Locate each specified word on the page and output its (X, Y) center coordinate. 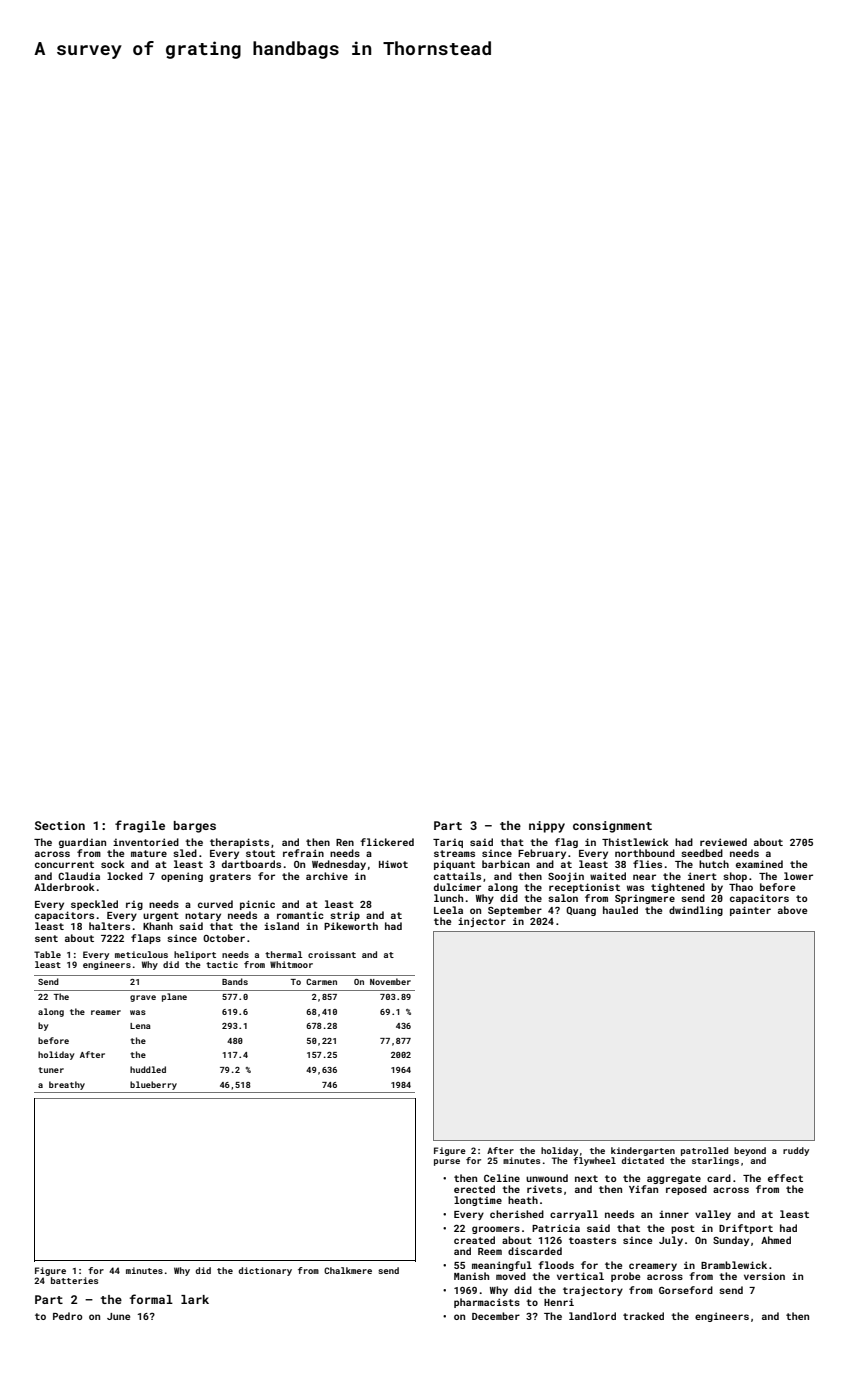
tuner (51, 1070)
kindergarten (643, 1151)
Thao (741, 887)
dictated (642, 1160)
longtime (478, 1201)
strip (345, 916)
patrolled (704, 1151)
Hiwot (393, 864)
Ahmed (776, 1240)
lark (195, 1299)
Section (60, 825)
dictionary (265, 1271)
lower (798, 876)
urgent (161, 916)
